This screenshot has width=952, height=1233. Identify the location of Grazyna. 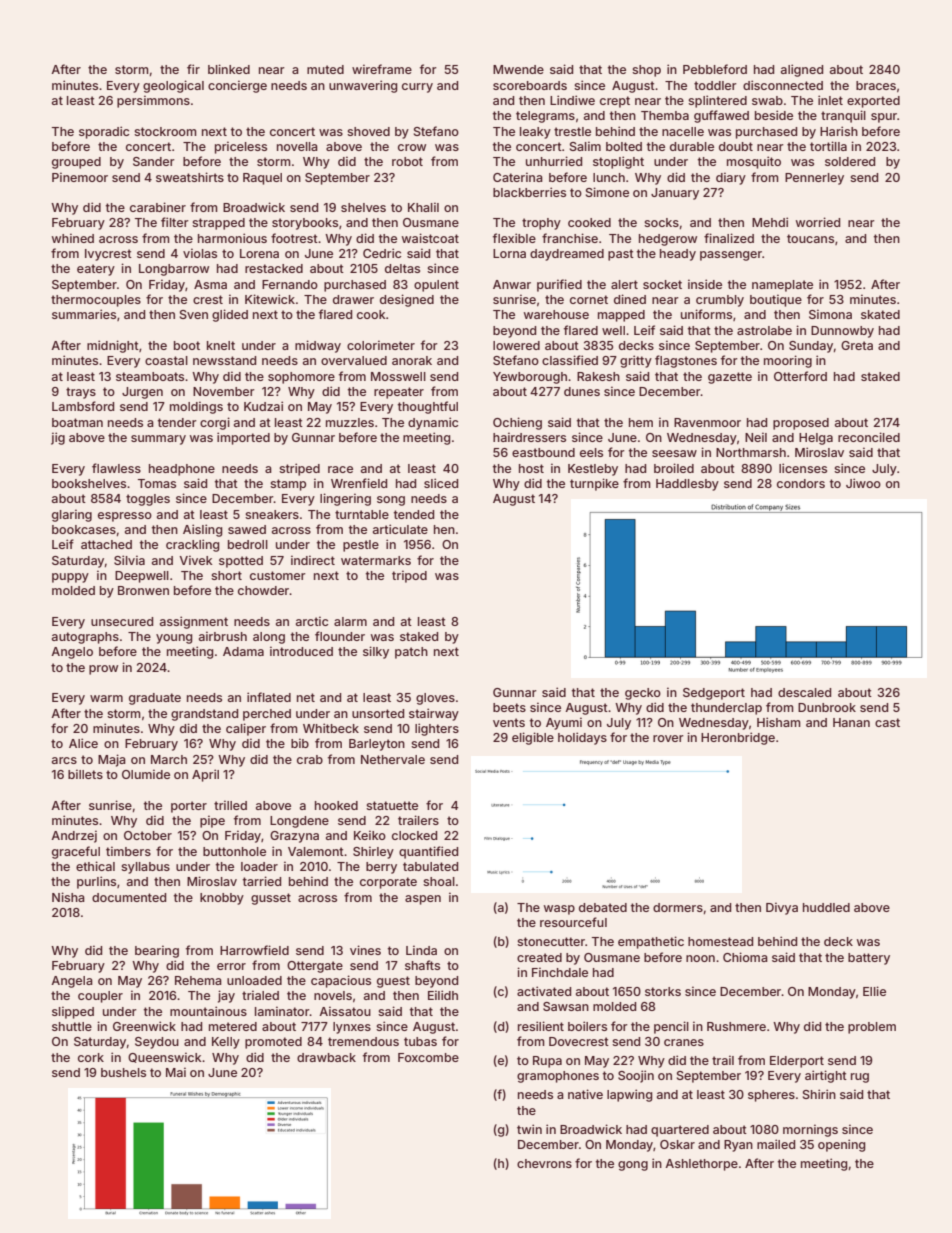
(294, 837).
